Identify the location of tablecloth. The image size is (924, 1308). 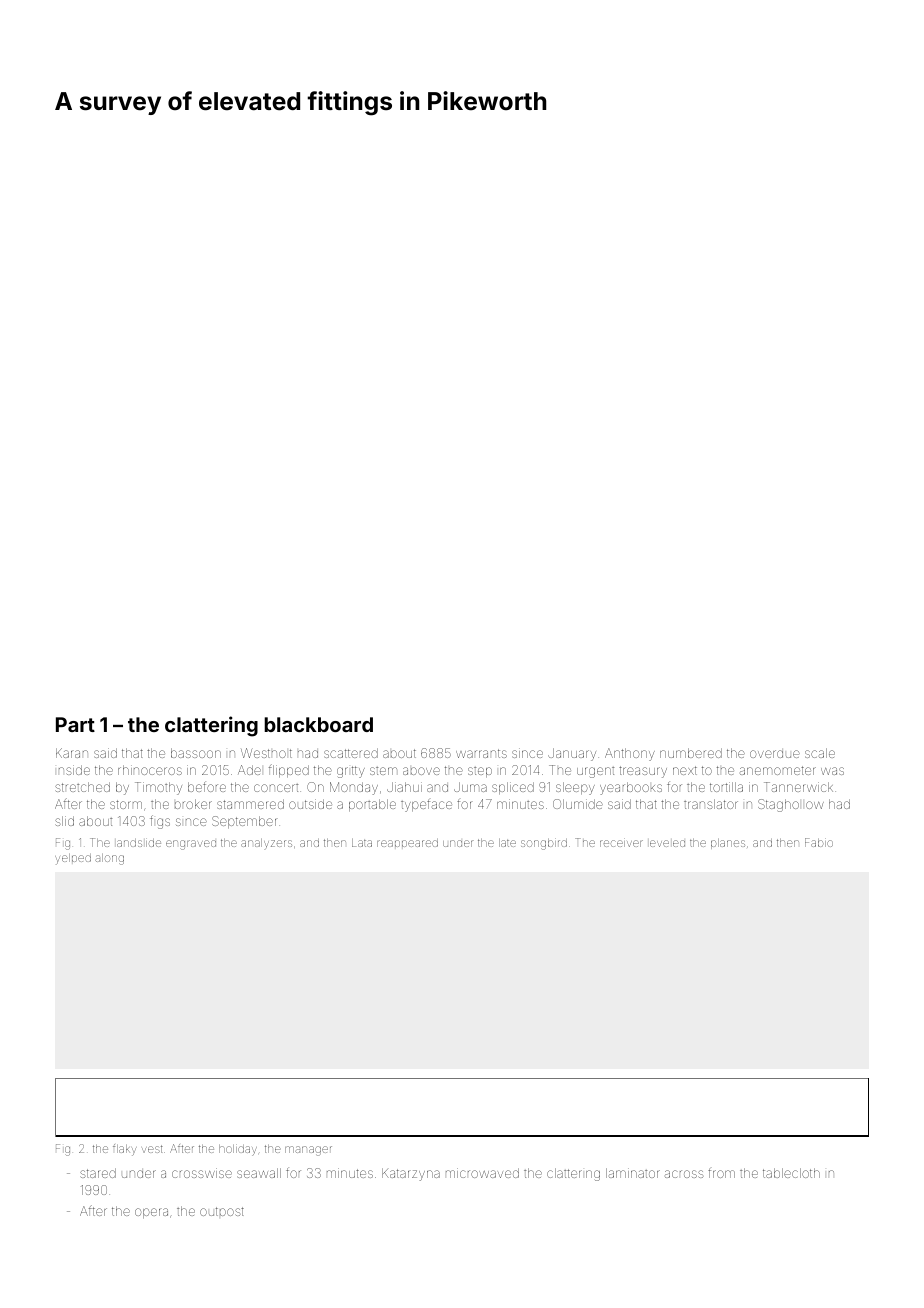
(791, 1173).
